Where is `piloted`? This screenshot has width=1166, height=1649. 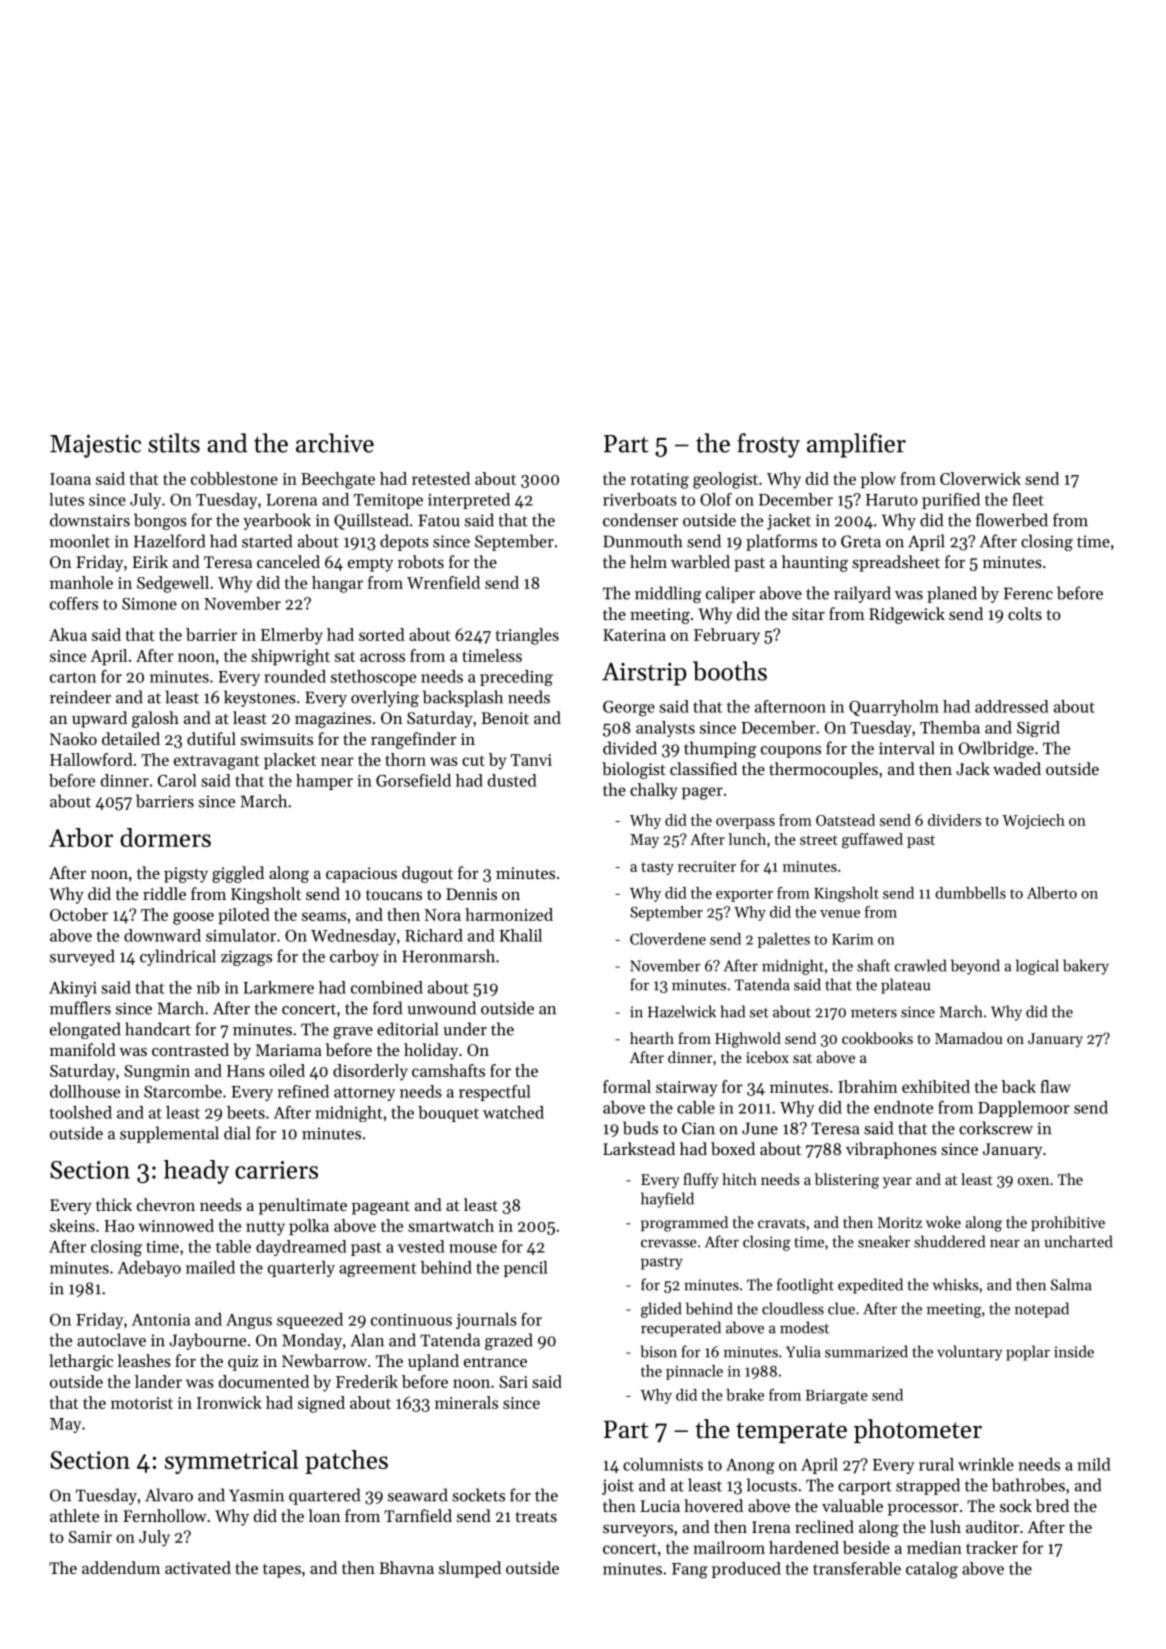
piloted is located at coordinates (244, 916).
